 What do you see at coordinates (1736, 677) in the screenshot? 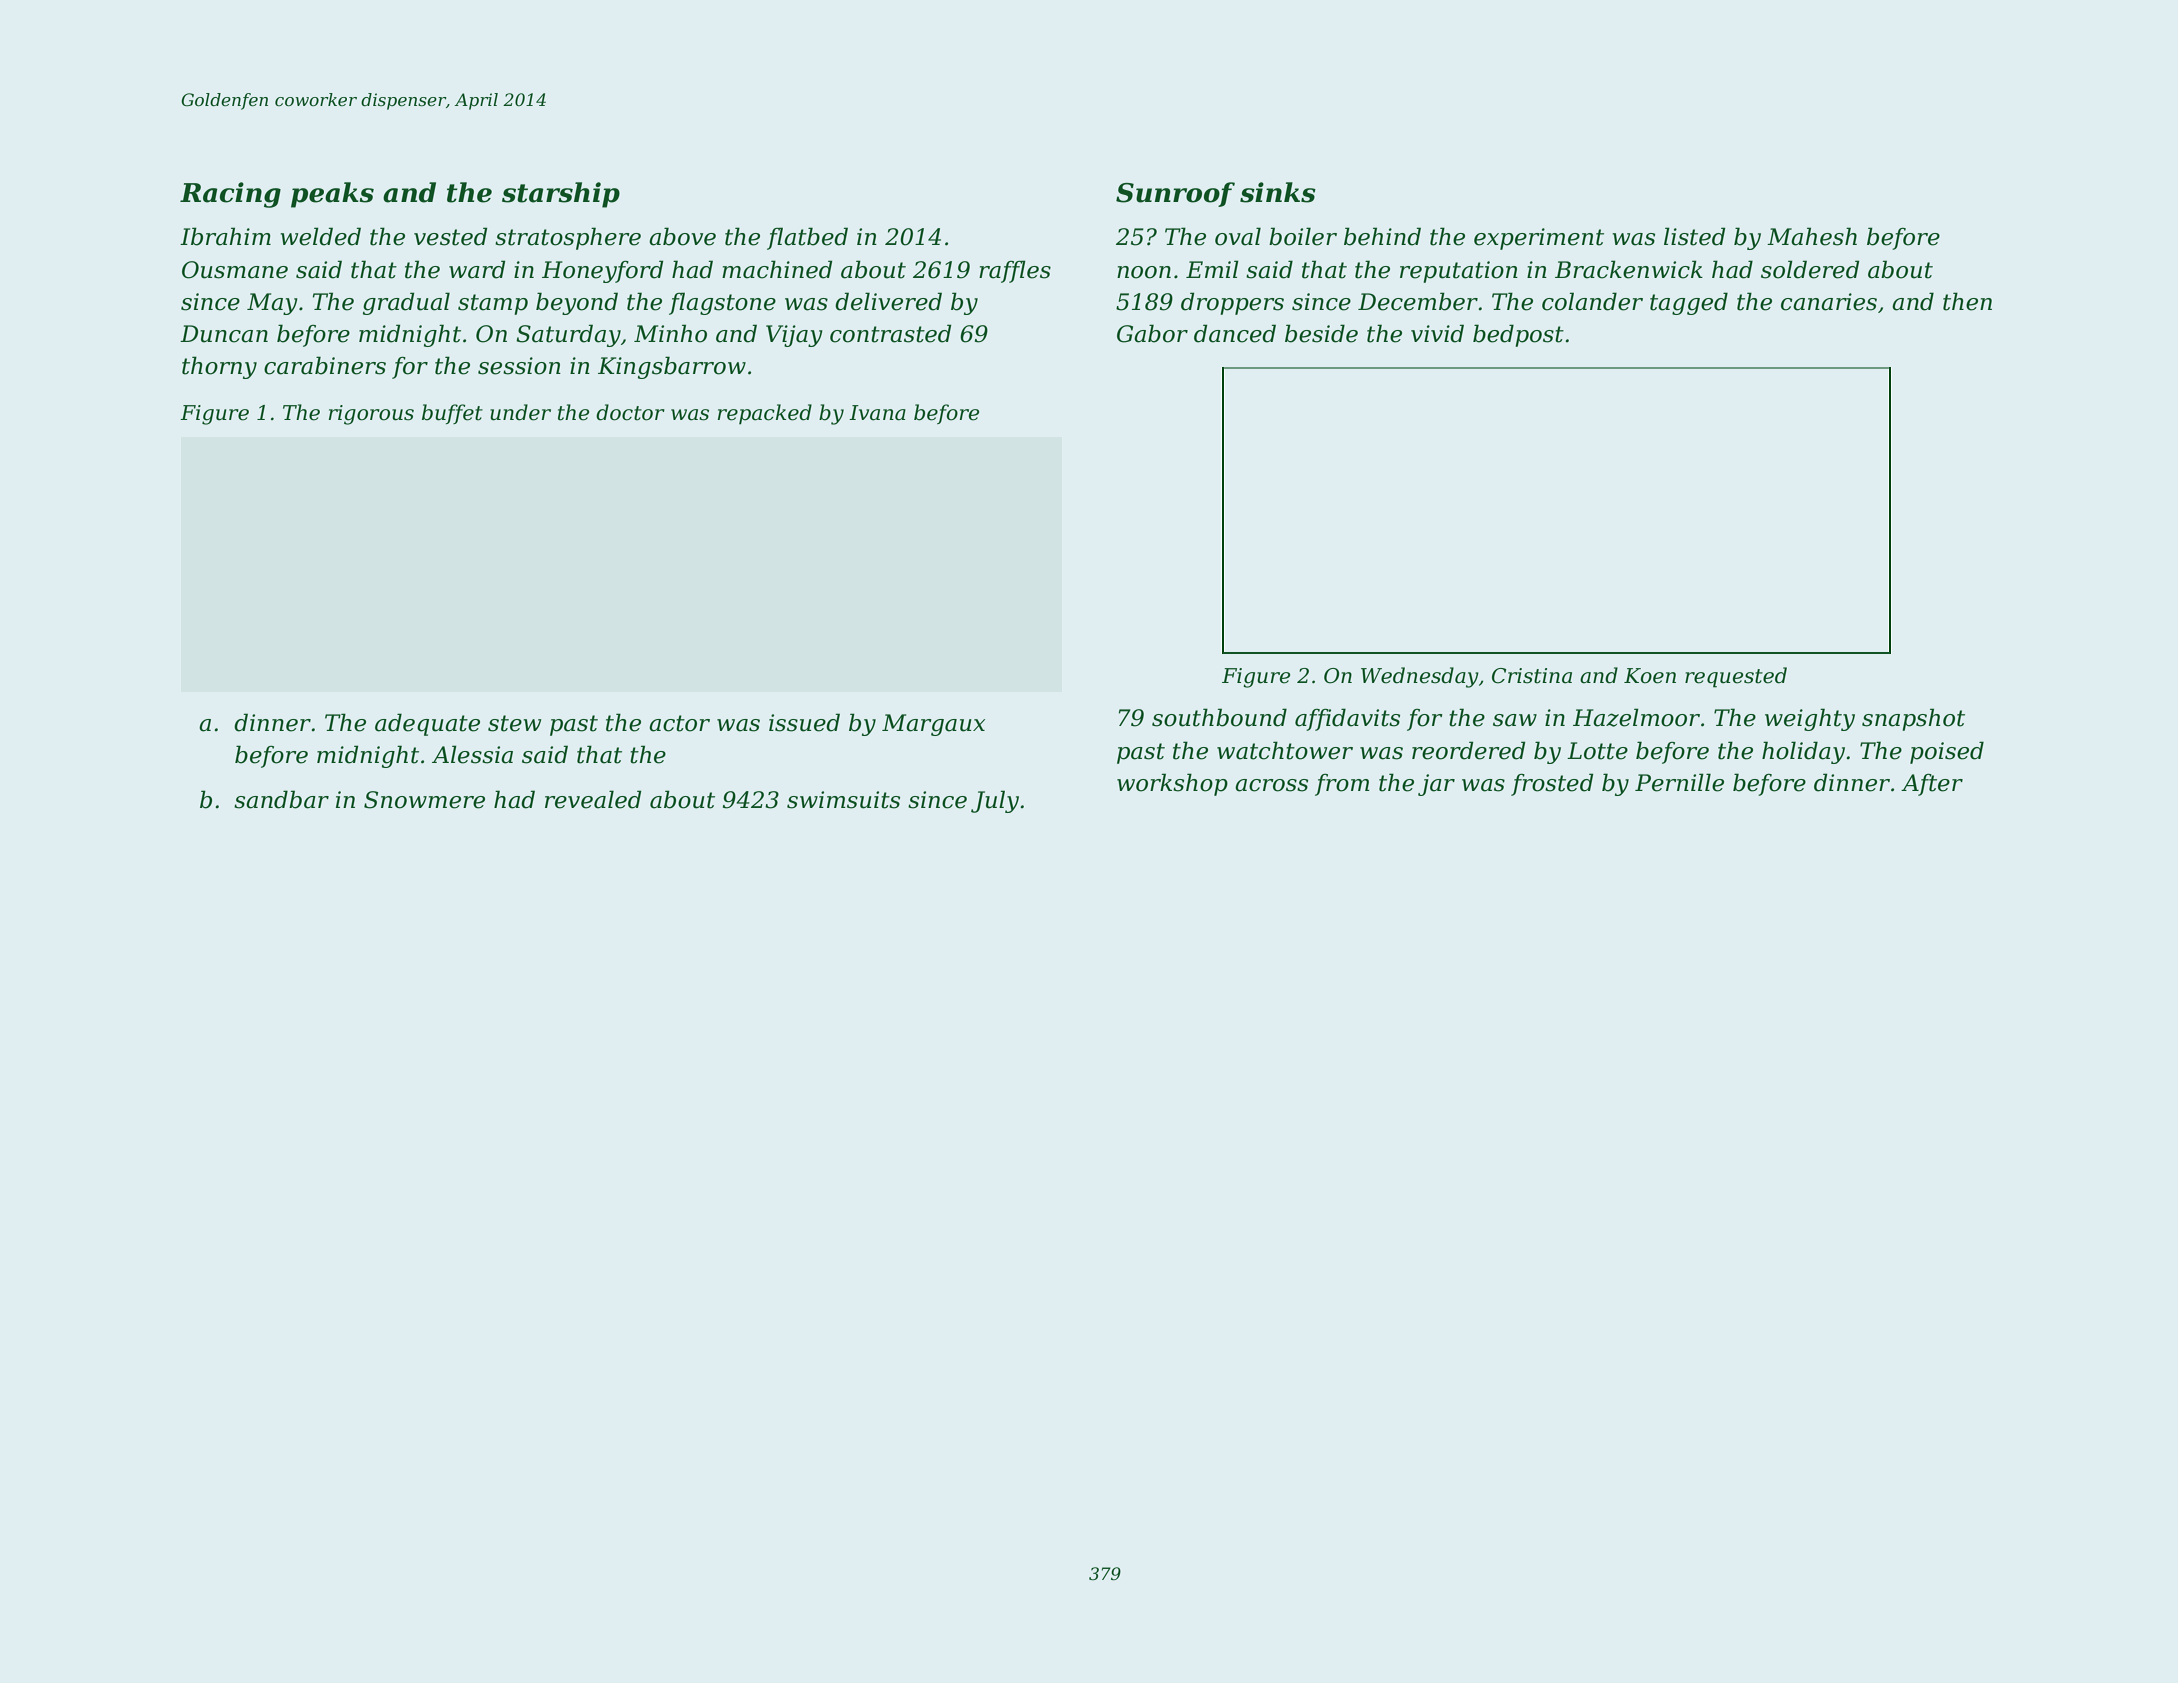
I see `requested` at bounding box center [1736, 677].
